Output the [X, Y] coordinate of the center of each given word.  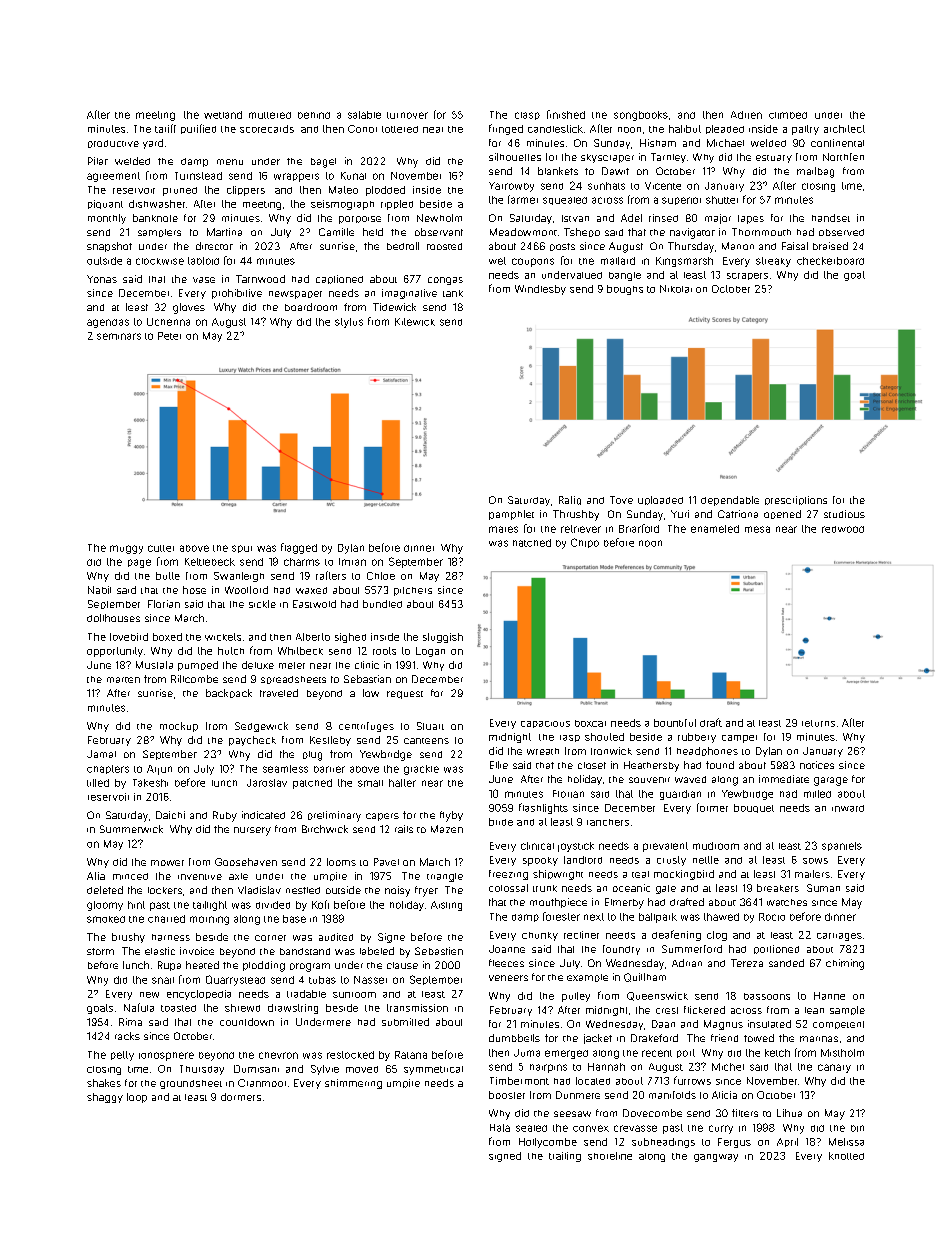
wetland [223, 115]
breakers [778, 888]
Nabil [99, 590]
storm [100, 951]
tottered [400, 129]
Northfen [843, 157]
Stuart [430, 726]
